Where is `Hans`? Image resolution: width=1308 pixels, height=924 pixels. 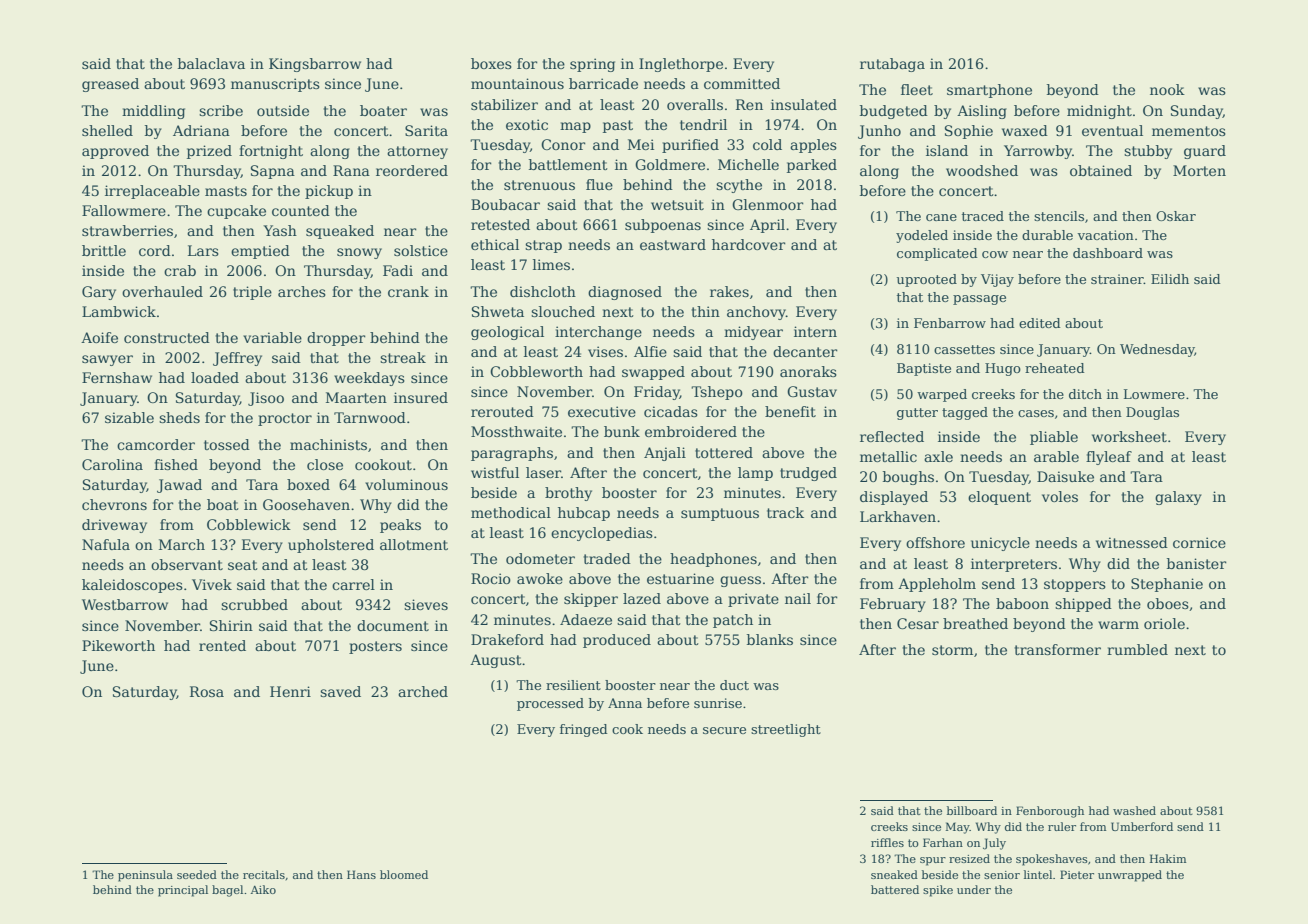
Hans is located at coordinates (361, 874).
